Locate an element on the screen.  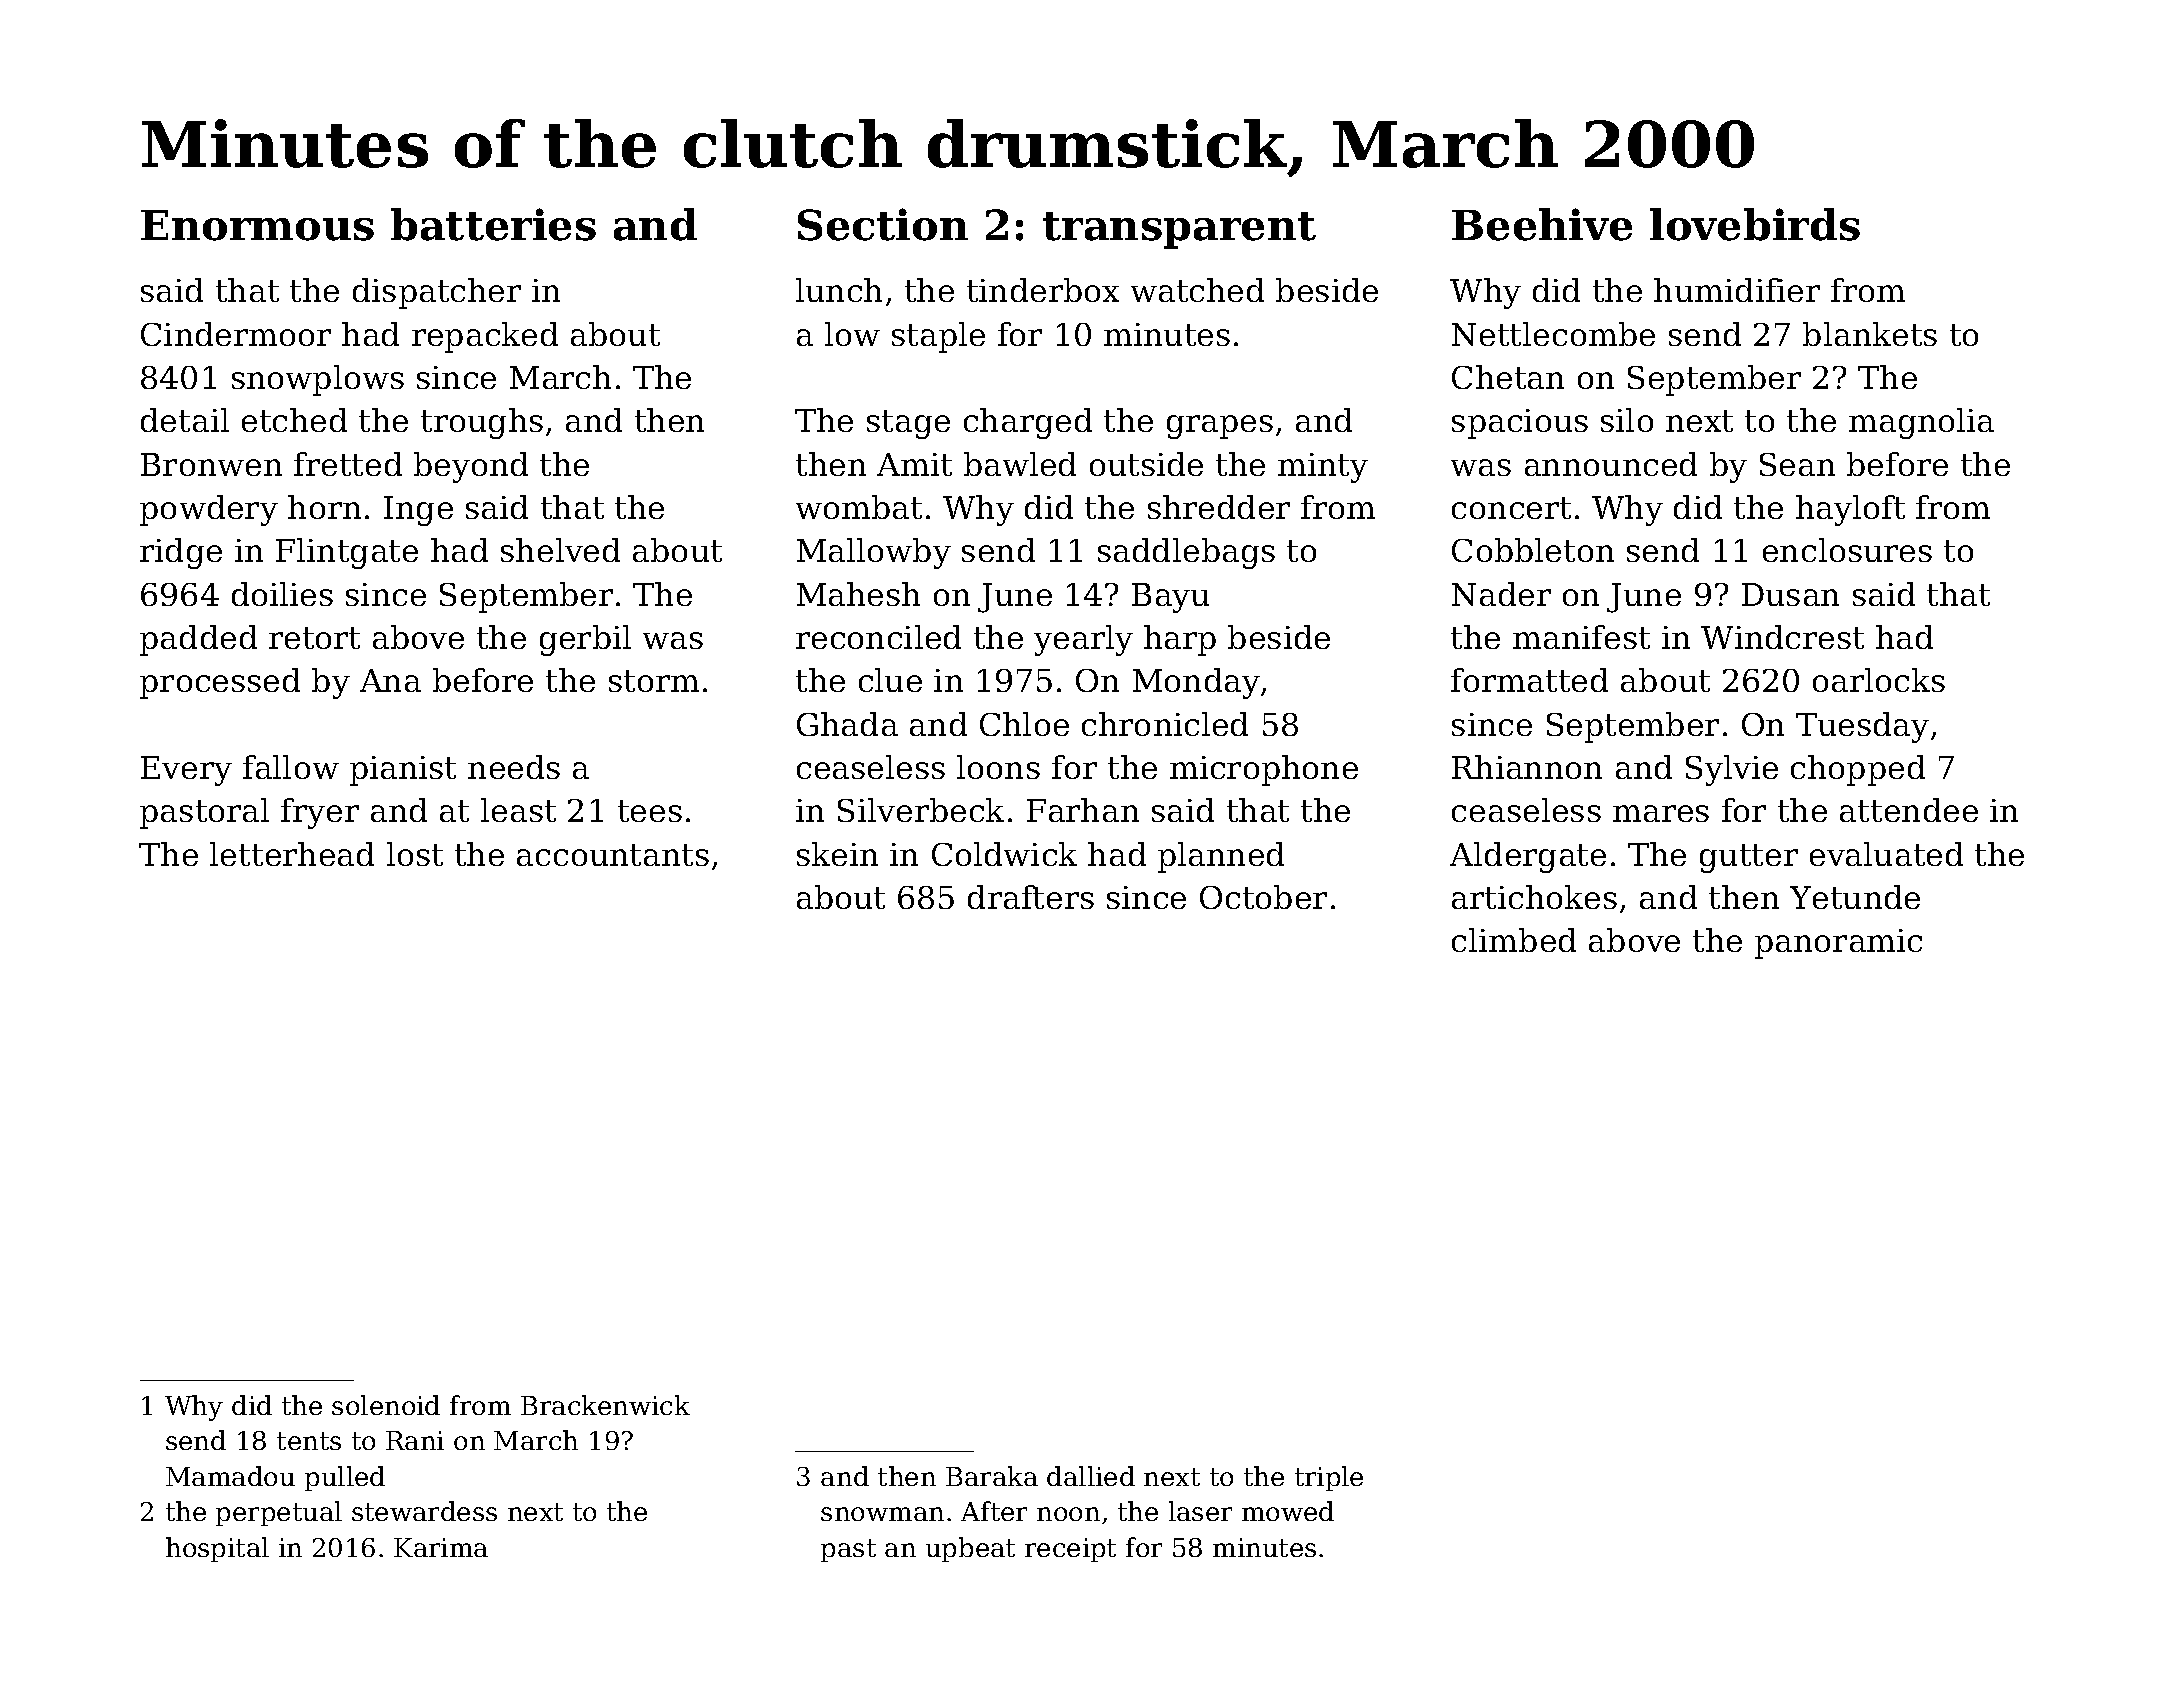
panoramic is located at coordinates (1838, 944).
